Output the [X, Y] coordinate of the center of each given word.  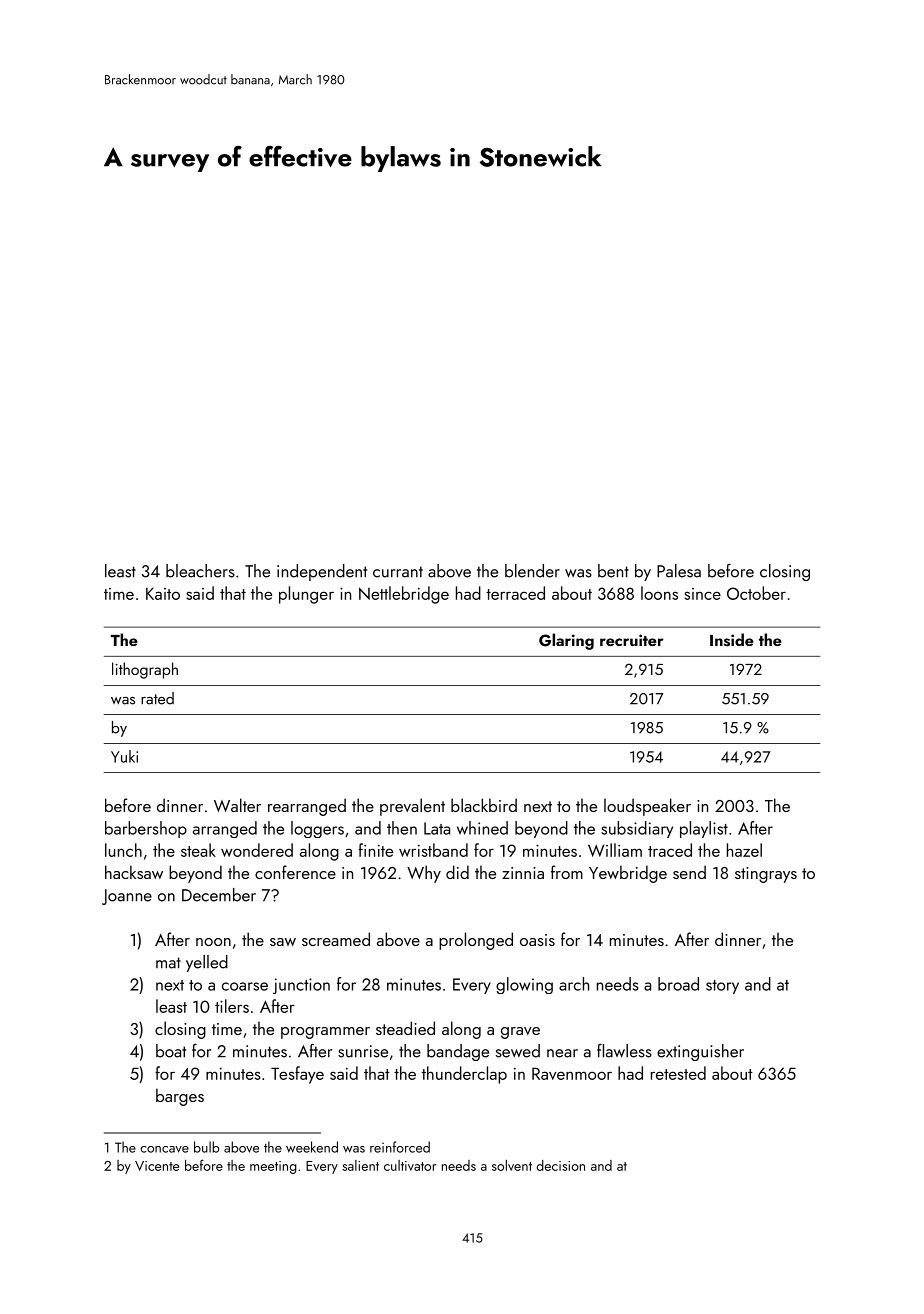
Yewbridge [628, 874]
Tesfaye [297, 1075]
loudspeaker [647, 807]
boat [171, 1051]
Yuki [124, 756]
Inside [732, 640]
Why [424, 874]
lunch [123, 850]
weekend [312, 1147]
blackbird [484, 805]
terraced [515, 593]
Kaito [163, 593]
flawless [624, 1051]
